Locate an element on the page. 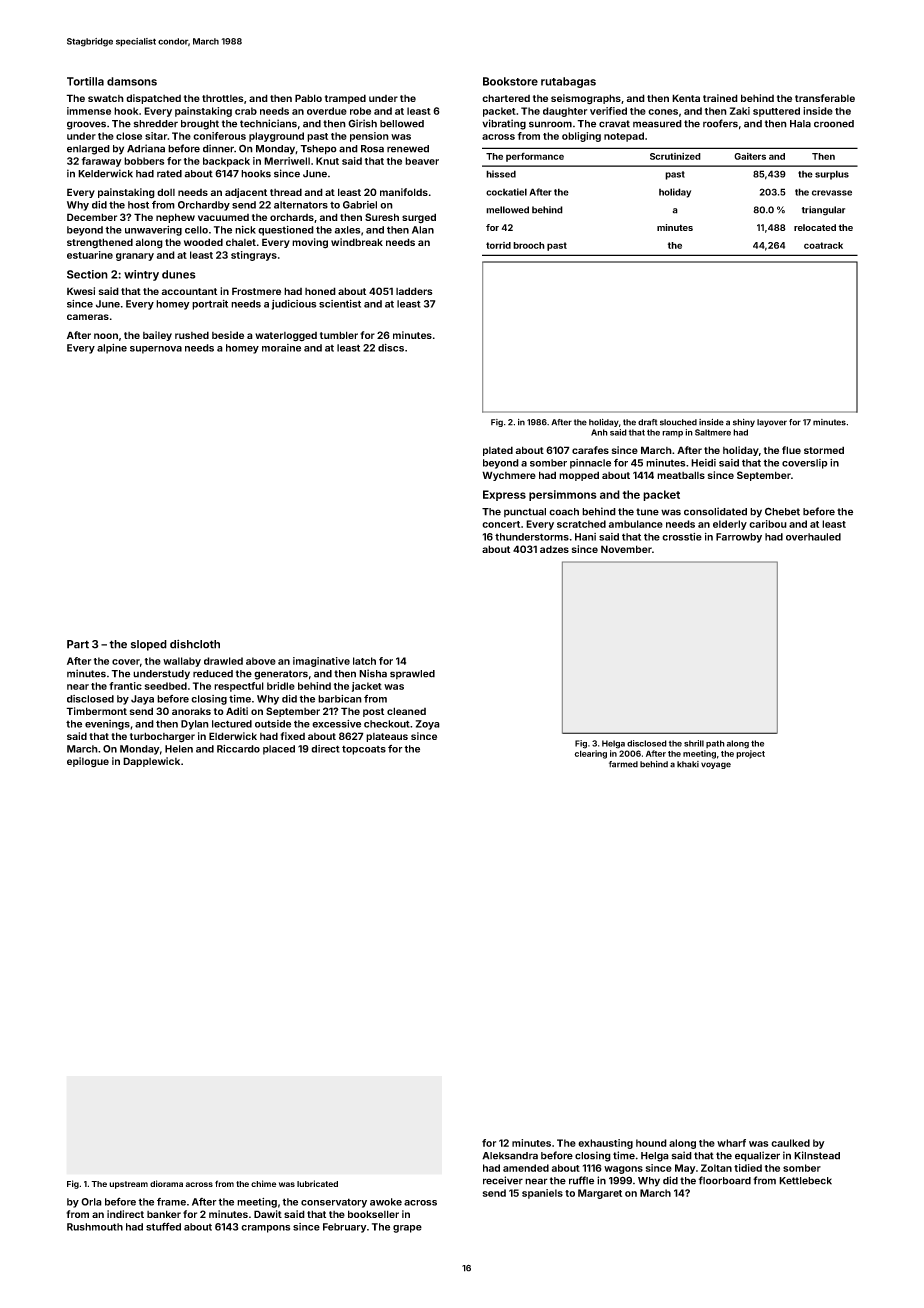 This image has width=924, height=1308. dispatched is located at coordinates (153, 99).
